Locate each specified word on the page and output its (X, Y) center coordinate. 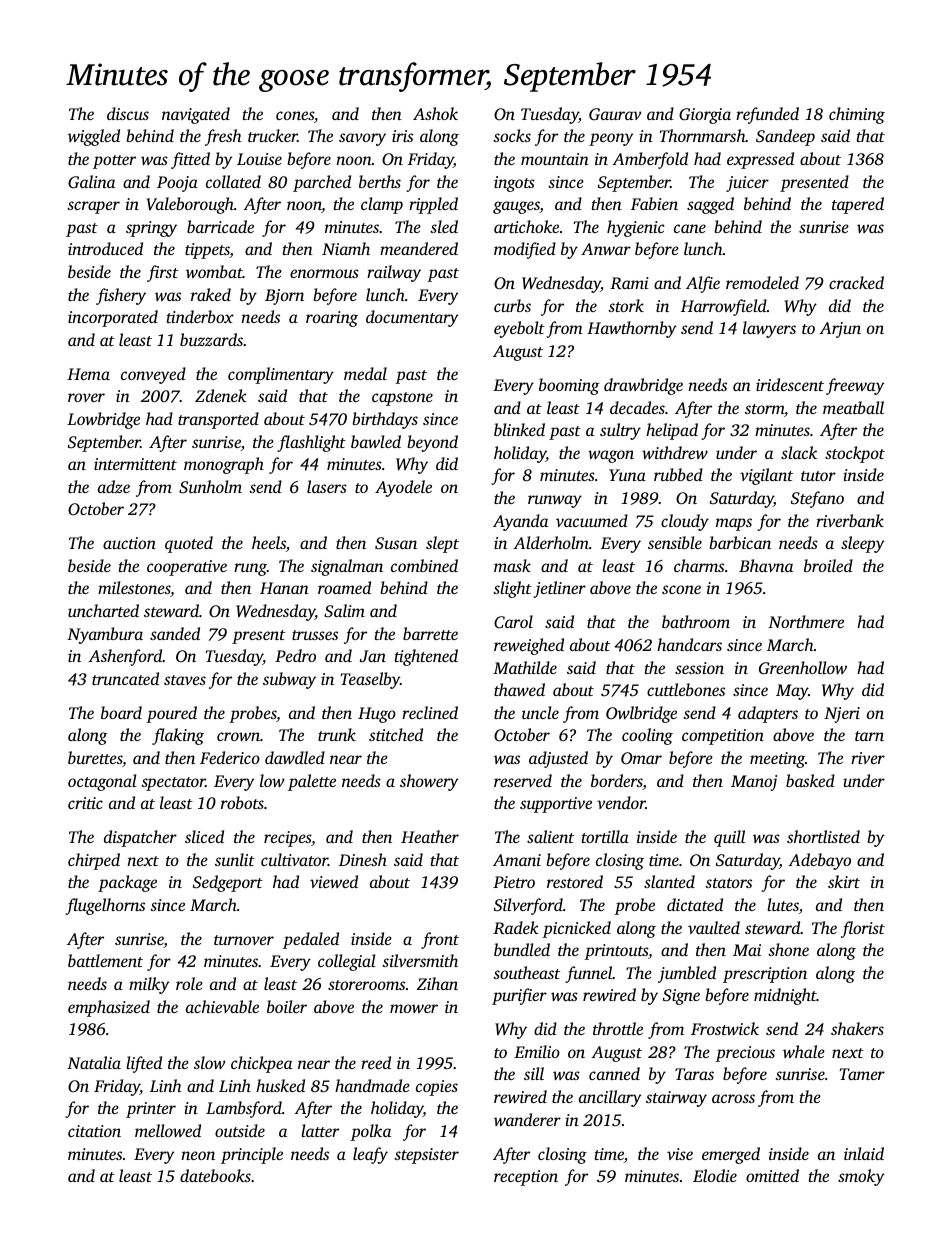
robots (242, 802)
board (121, 712)
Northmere (806, 621)
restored (575, 881)
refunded (767, 115)
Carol (513, 622)
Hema (88, 374)
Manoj (754, 783)
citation (94, 1131)
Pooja (177, 184)
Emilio (537, 1051)
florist (863, 929)
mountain (555, 159)
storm (764, 409)
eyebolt (519, 329)
